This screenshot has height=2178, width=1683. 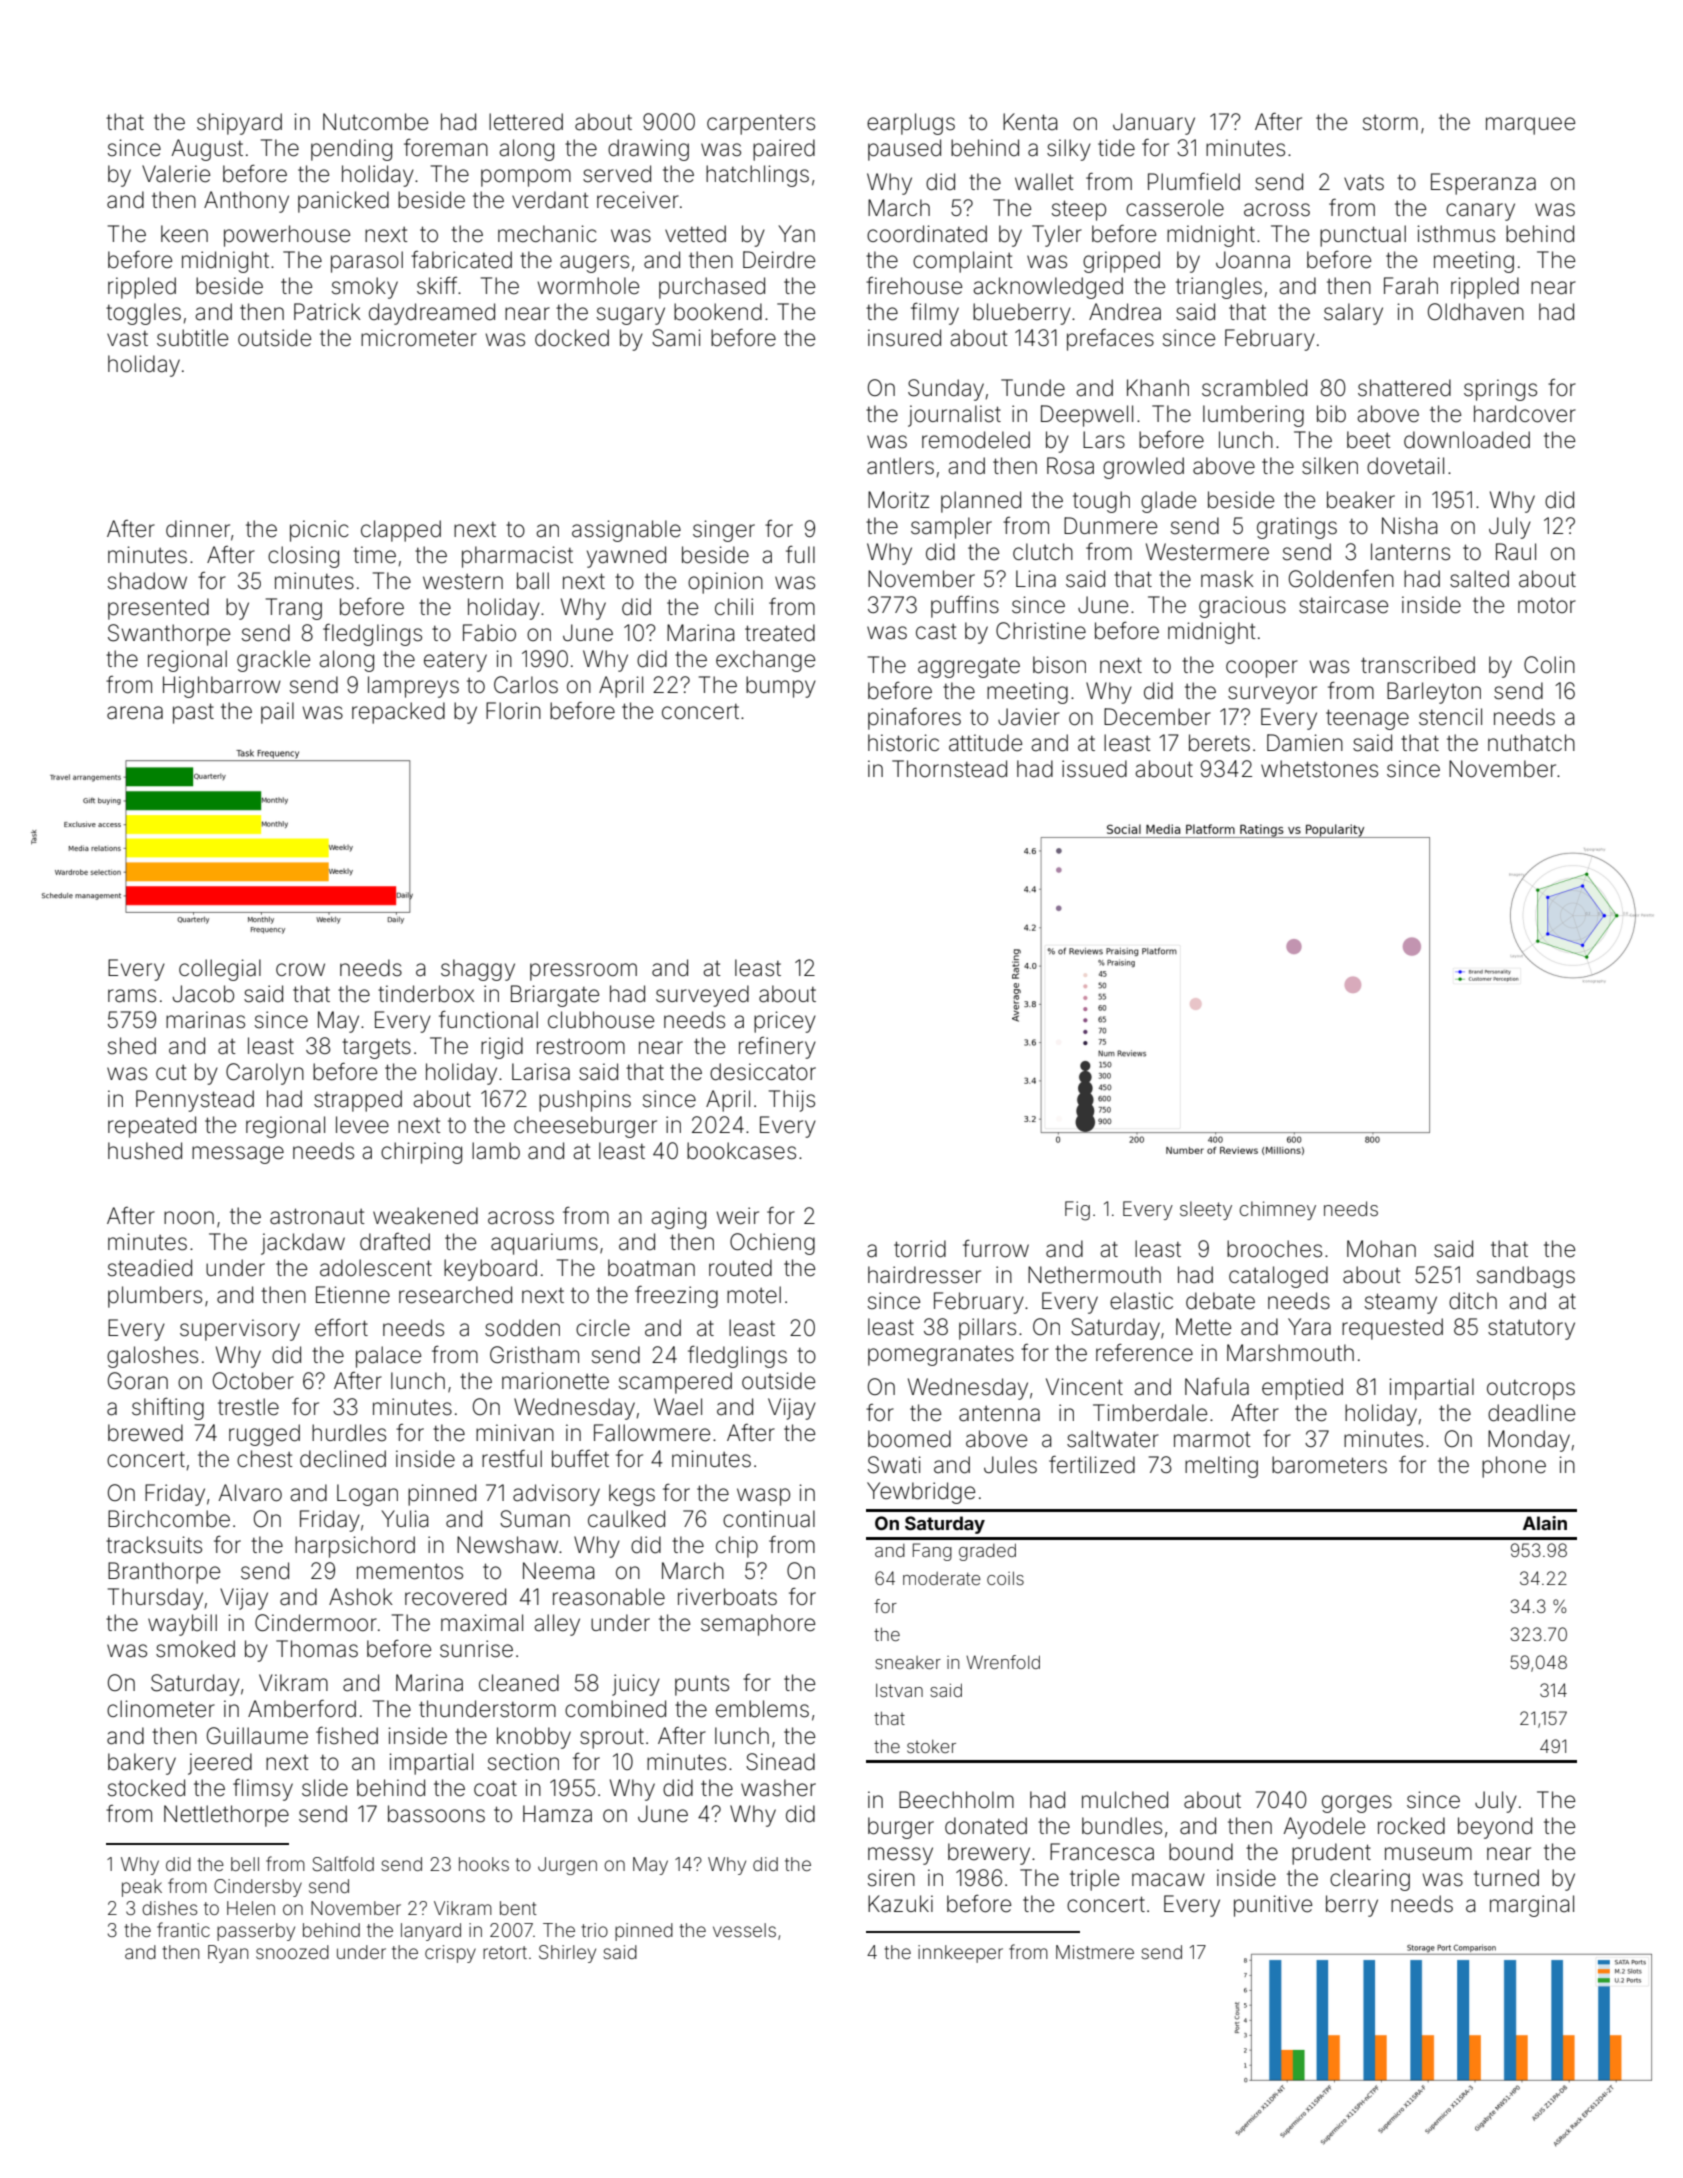 What do you see at coordinates (949, 769) in the screenshot?
I see `Thornstead` at bounding box center [949, 769].
